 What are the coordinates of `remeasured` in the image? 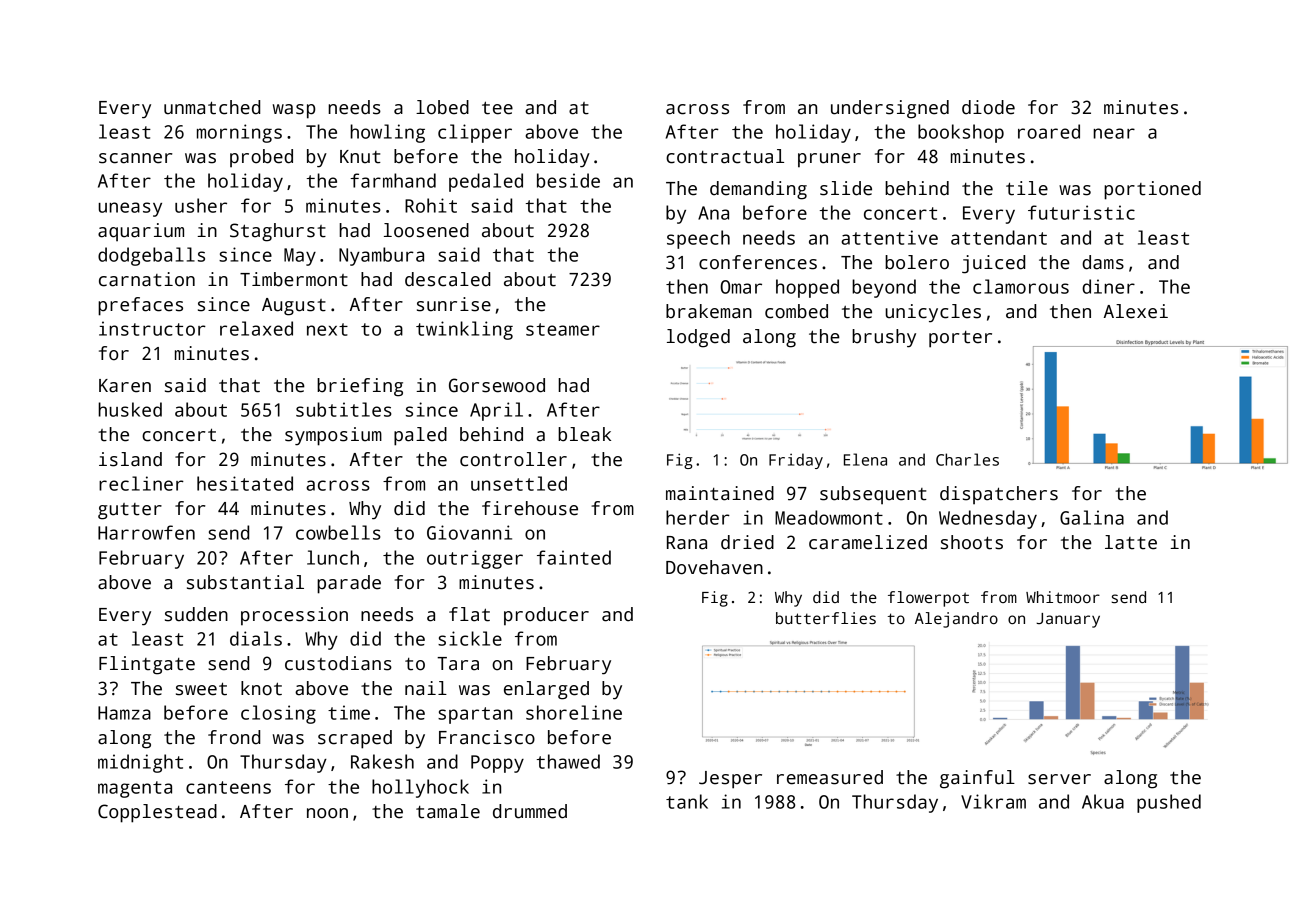 It's located at (830, 777).
